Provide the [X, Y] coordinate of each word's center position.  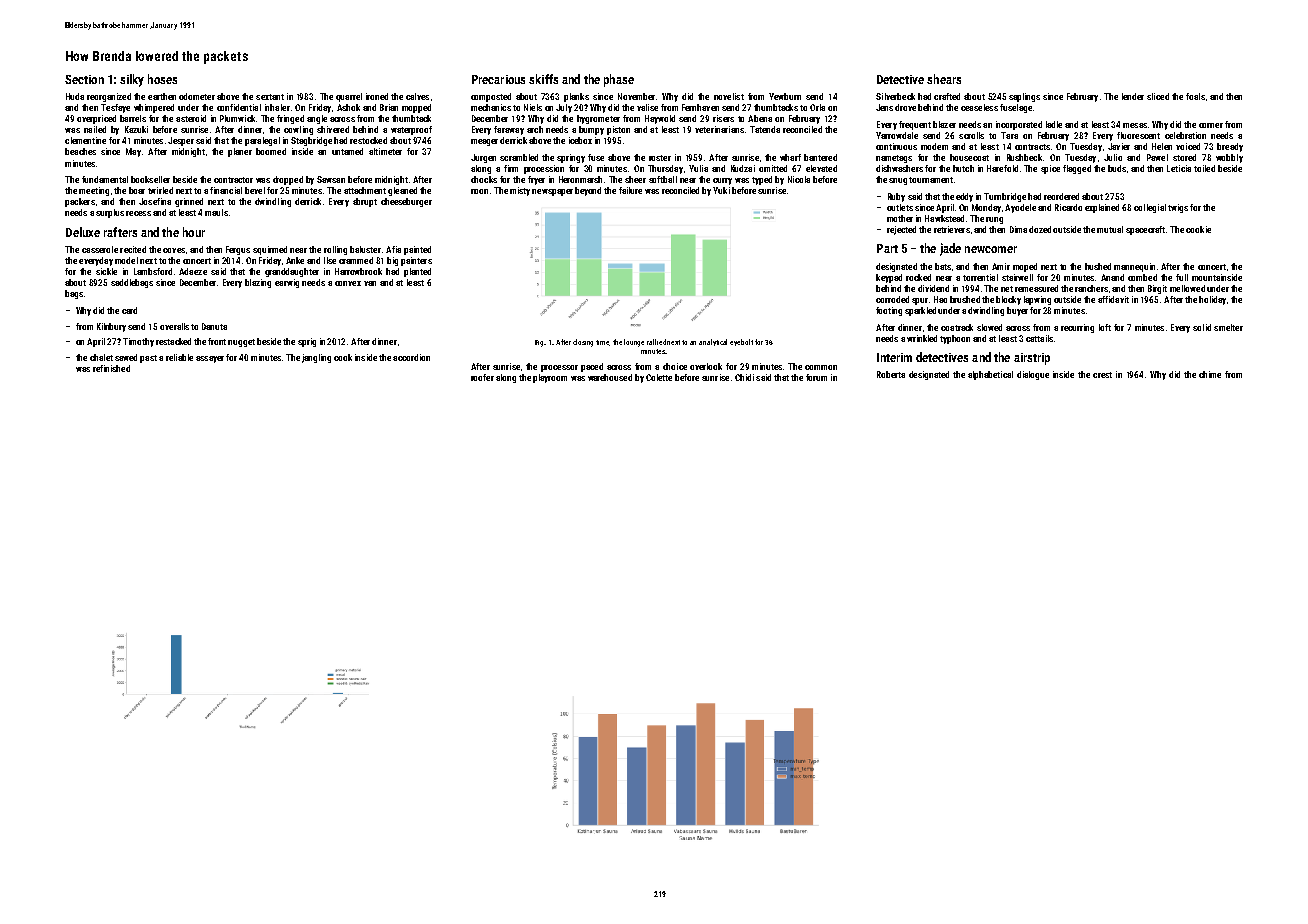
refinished [111, 368]
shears [944, 79]
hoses [162, 79]
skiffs [543, 79]
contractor [233, 180]
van [370, 283]
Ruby [896, 197]
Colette [659, 377]
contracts [1032, 147]
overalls [174, 326]
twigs [1178, 208]
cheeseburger [406, 202]
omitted [773, 168]
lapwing [1037, 300]
